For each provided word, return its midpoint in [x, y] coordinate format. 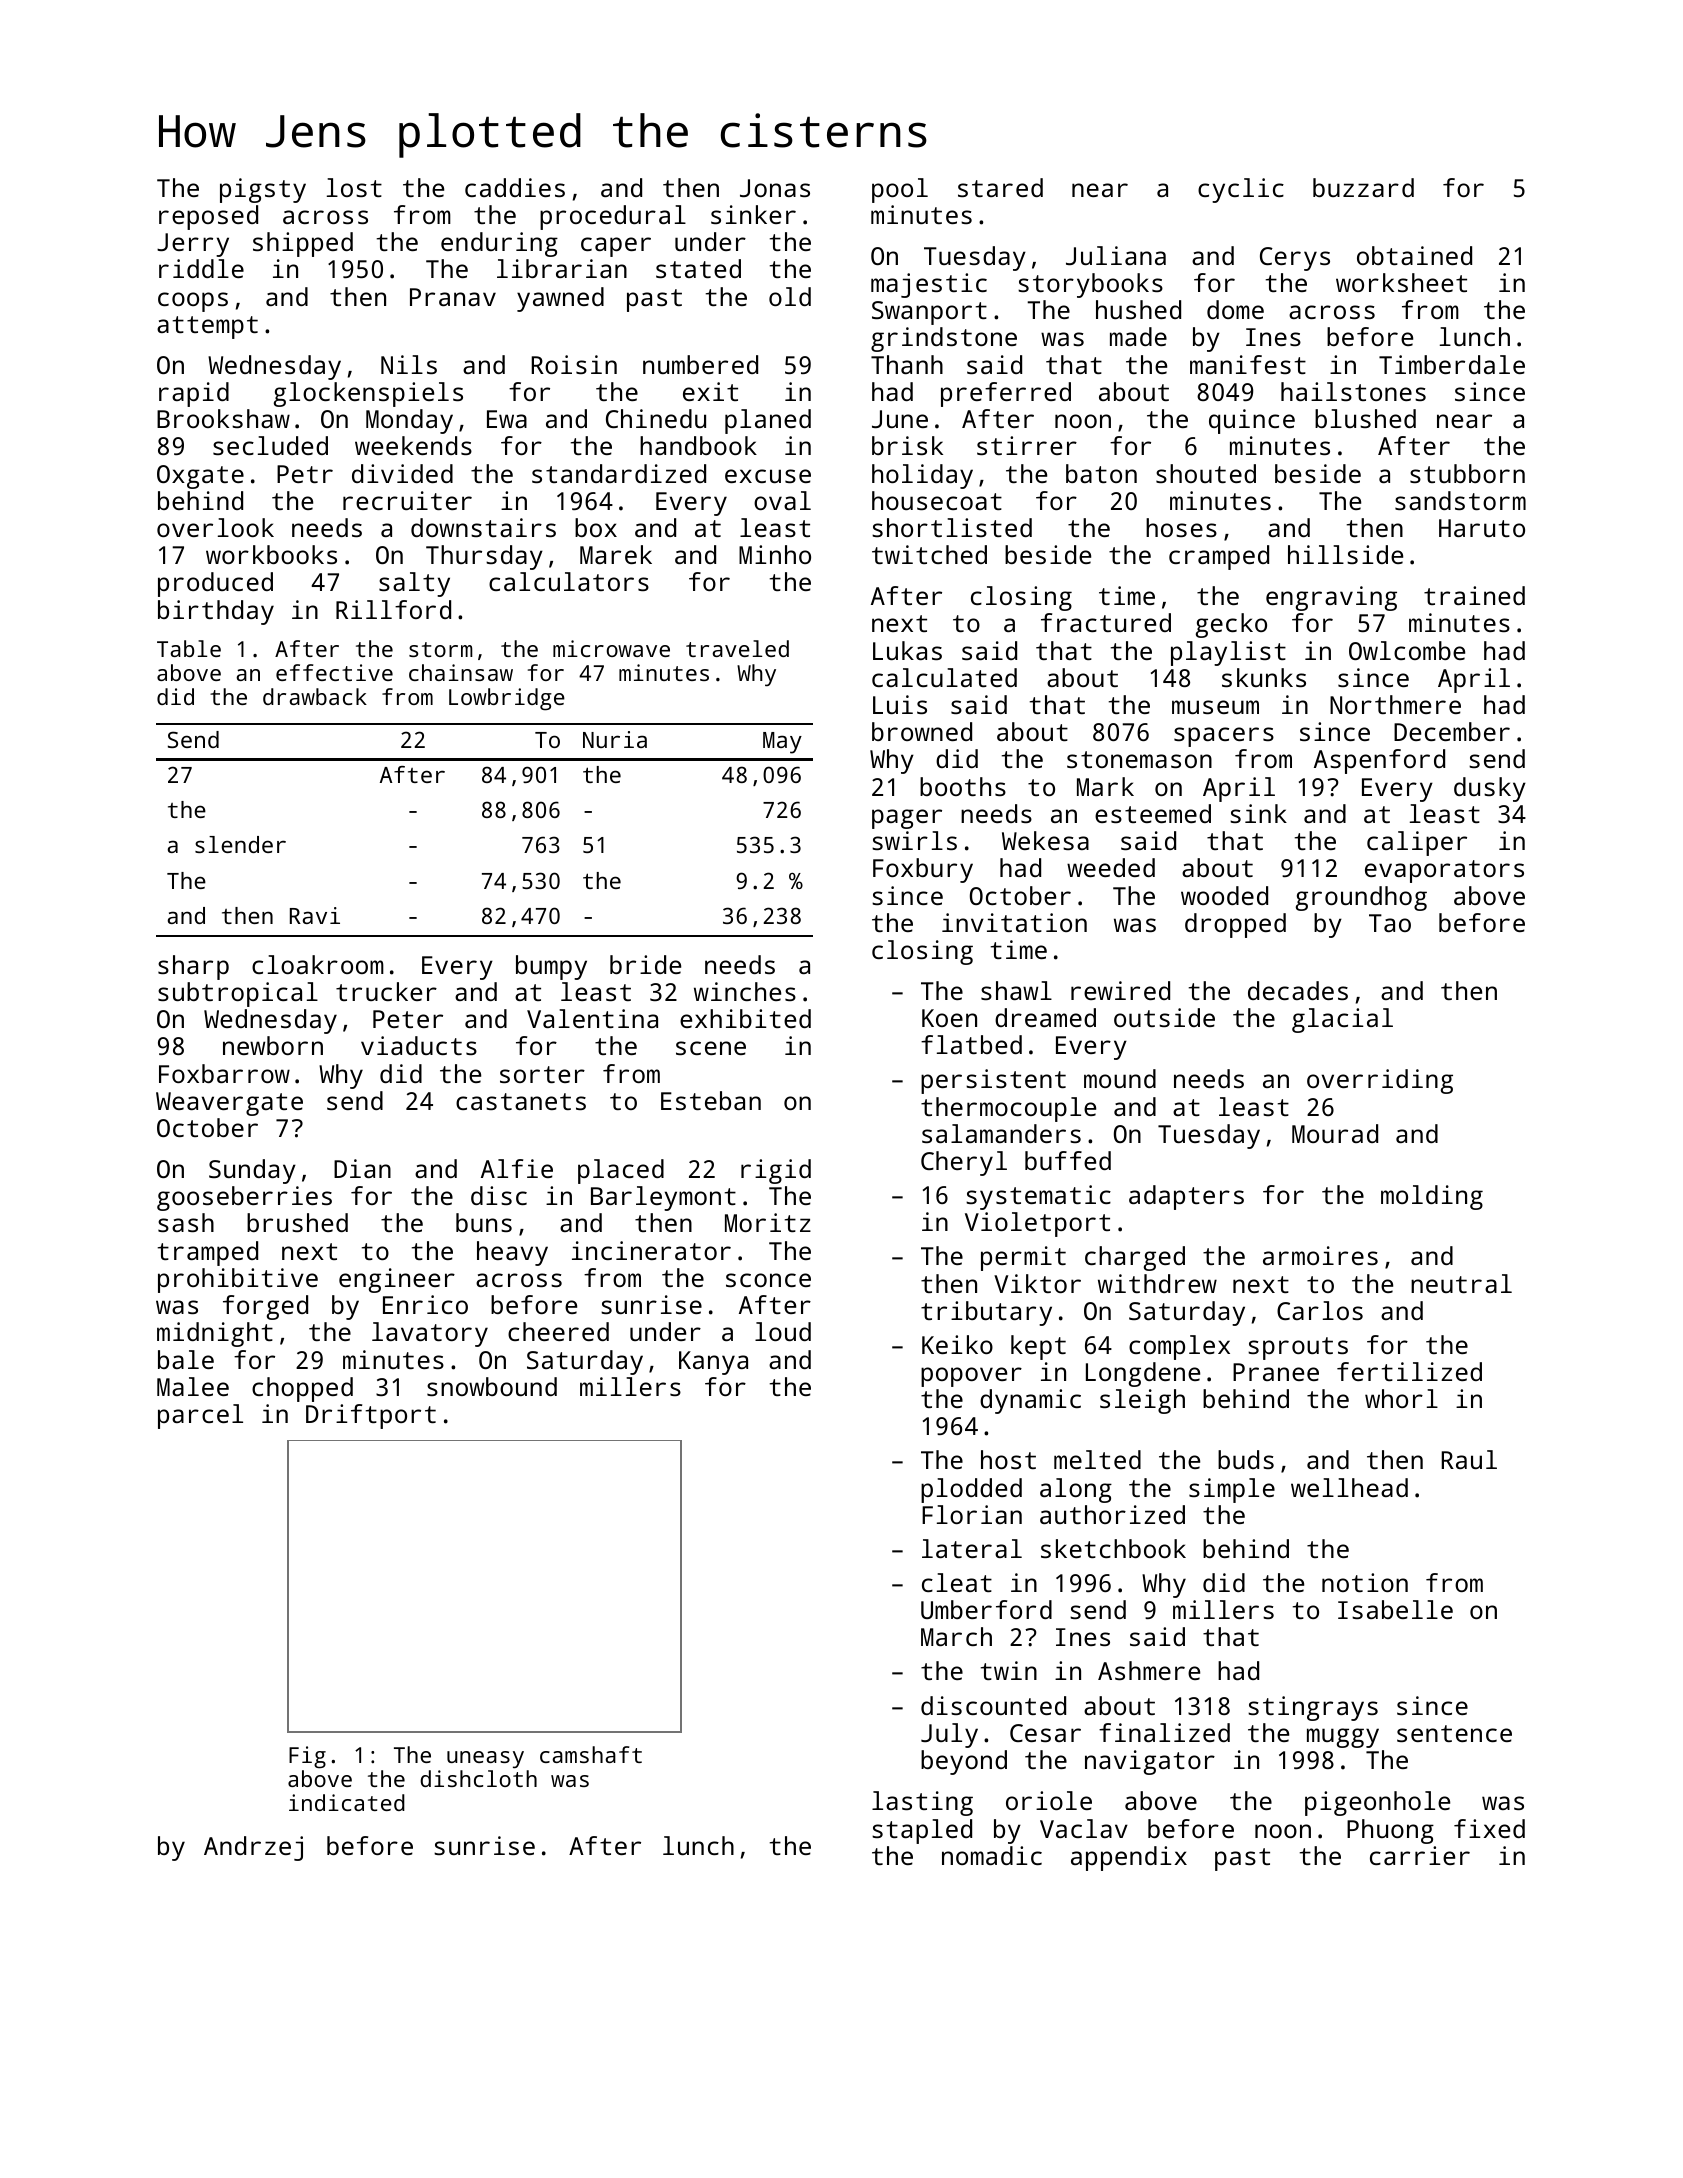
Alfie [517, 1168]
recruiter [407, 500]
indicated [347, 1802]
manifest [1248, 364]
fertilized [1409, 1371]
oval [782, 500]
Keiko [957, 1344]
